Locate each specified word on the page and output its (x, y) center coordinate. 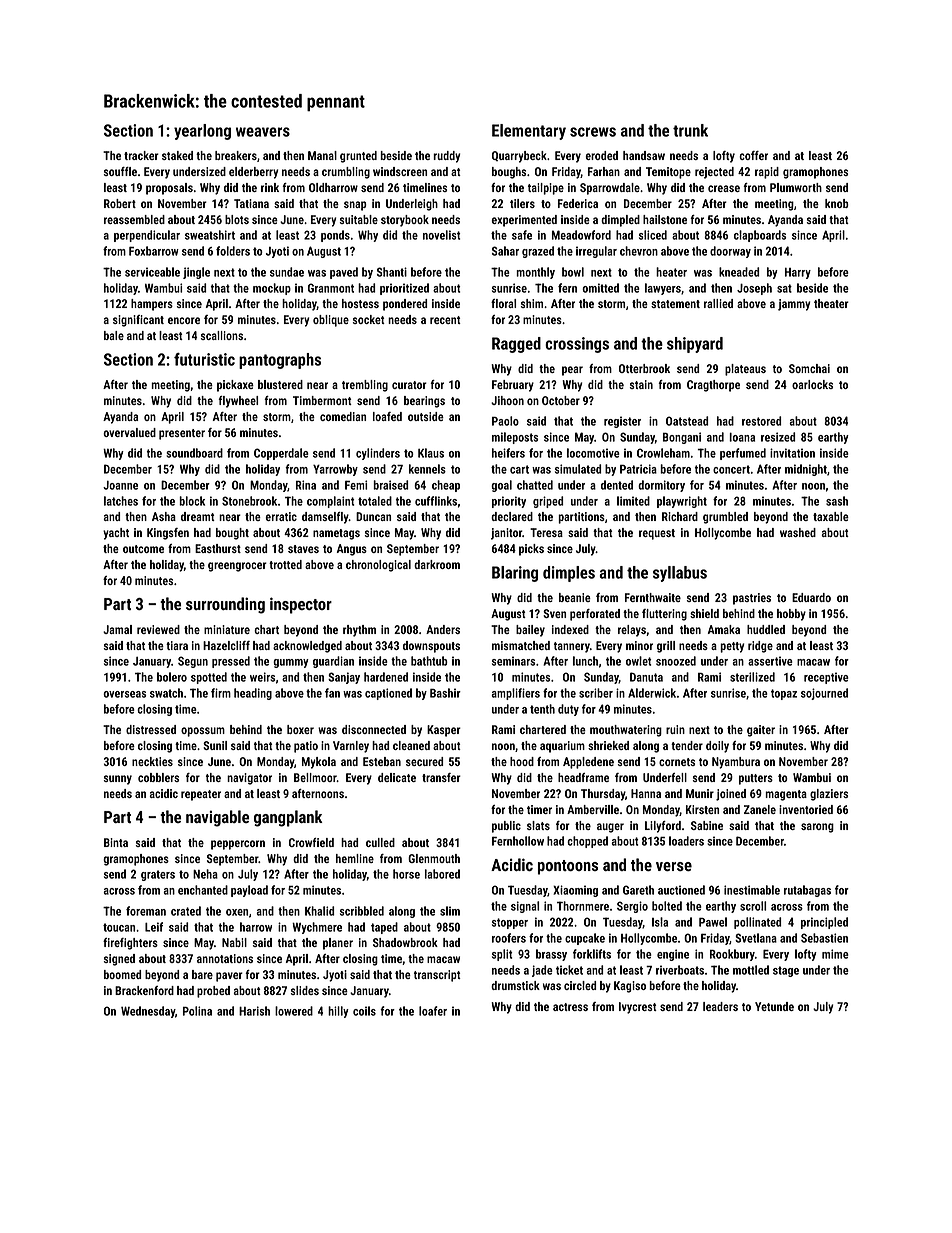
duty (568, 710)
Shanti (392, 272)
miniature (227, 629)
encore (184, 320)
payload (249, 891)
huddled (766, 629)
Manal (322, 155)
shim (532, 303)
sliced (653, 235)
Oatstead (687, 421)
